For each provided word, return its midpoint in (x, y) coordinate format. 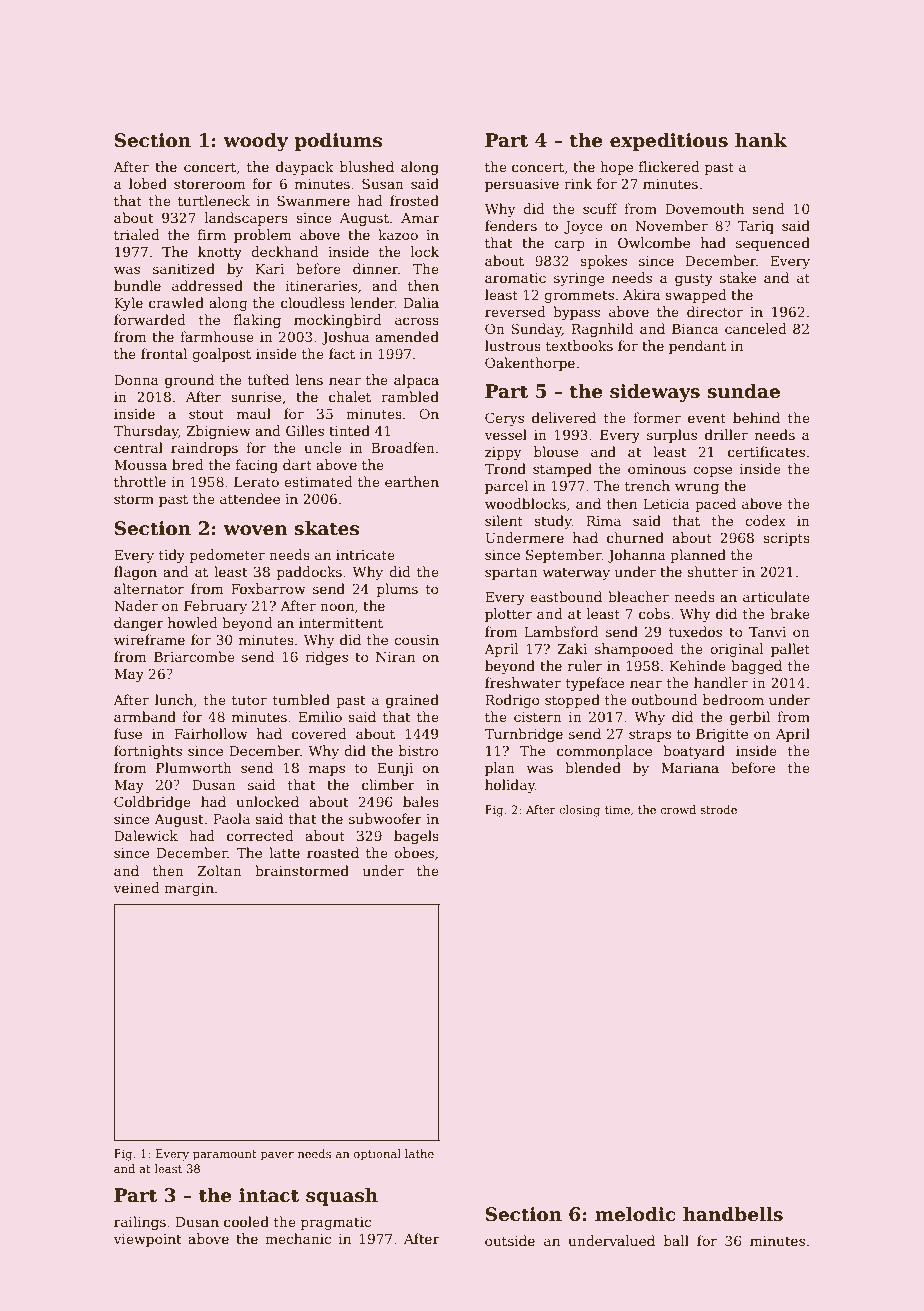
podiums (338, 142)
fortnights (148, 752)
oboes (414, 852)
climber (388, 784)
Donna (136, 380)
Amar (420, 218)
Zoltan (219, 870)
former (657, 417)
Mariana (690, 768)
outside (510, 1240)
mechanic (298, 1238)
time (617, 809)
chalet (350, 396)
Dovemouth (704, 208)
